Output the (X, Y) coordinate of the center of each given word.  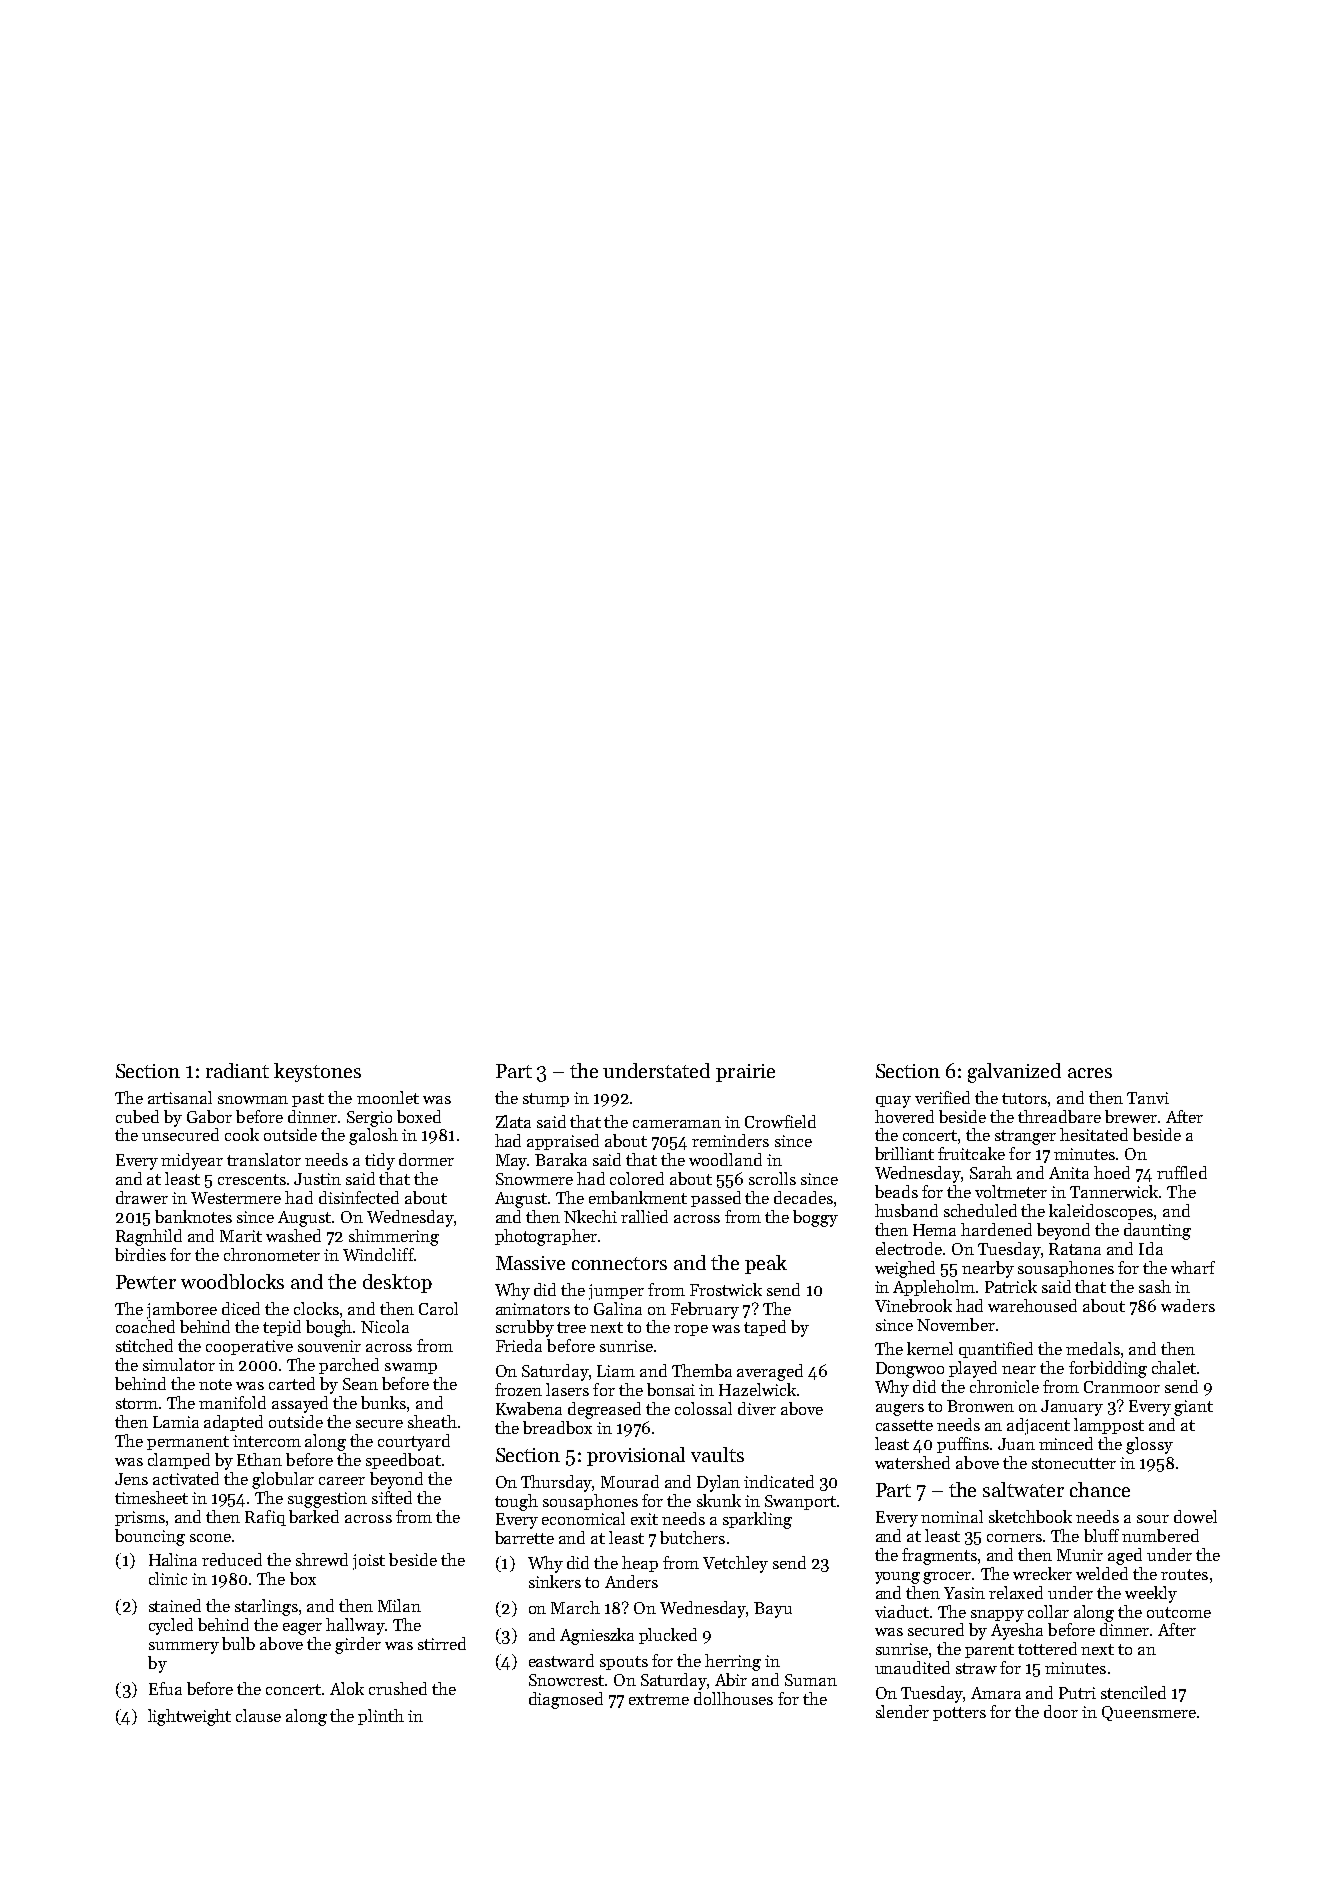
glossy (1149, 1445)
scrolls (772, 1178)
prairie (745, 1073)
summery (184, 1648)
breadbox (557, 1427)
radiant (237, 1070)
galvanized (1014, 1073)
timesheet (151, 1497)
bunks (383, 1402)
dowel (1195, 1516)
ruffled (1182, 1172)
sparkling (757, 1520)
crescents (252, 1179)
